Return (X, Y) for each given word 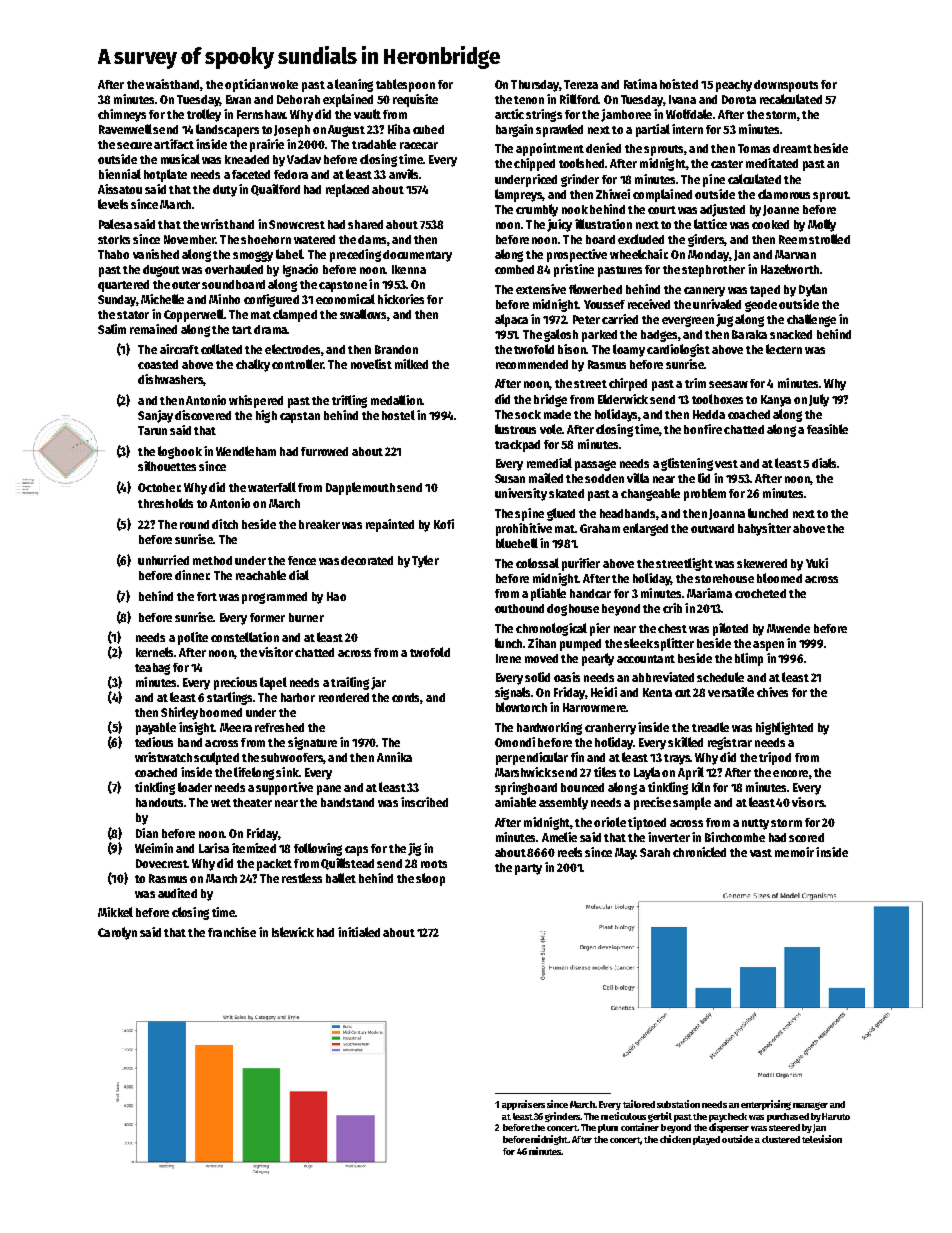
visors (808, 802)
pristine (574, 270)
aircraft (179, 349)
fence (302, 560)
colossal (537, 563)
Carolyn (117, 933)
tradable (374, 144)
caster (727, 164)
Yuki (817, 563)
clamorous (784, 194)
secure (134, 145)
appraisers (523, 1105)
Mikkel (115, 912)
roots (434, 864)
